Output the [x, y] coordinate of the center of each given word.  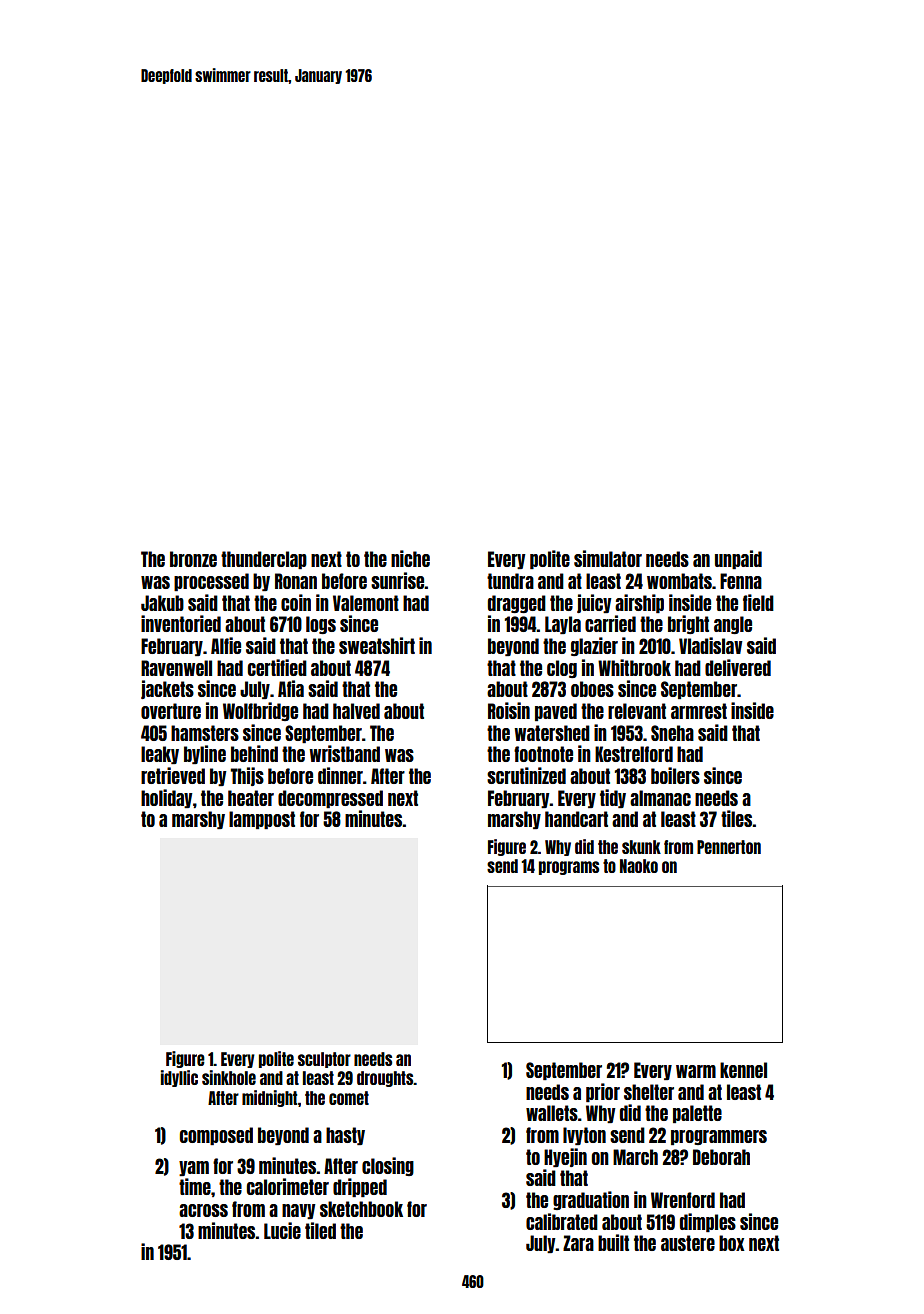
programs [569, 868]
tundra [510, 581]
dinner [340, 775]
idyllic [179, 1078]
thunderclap [264, 560]
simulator [608, 558]
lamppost [262, 820]
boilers [675, 775]
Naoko [639, 866]
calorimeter [288, 1186]
